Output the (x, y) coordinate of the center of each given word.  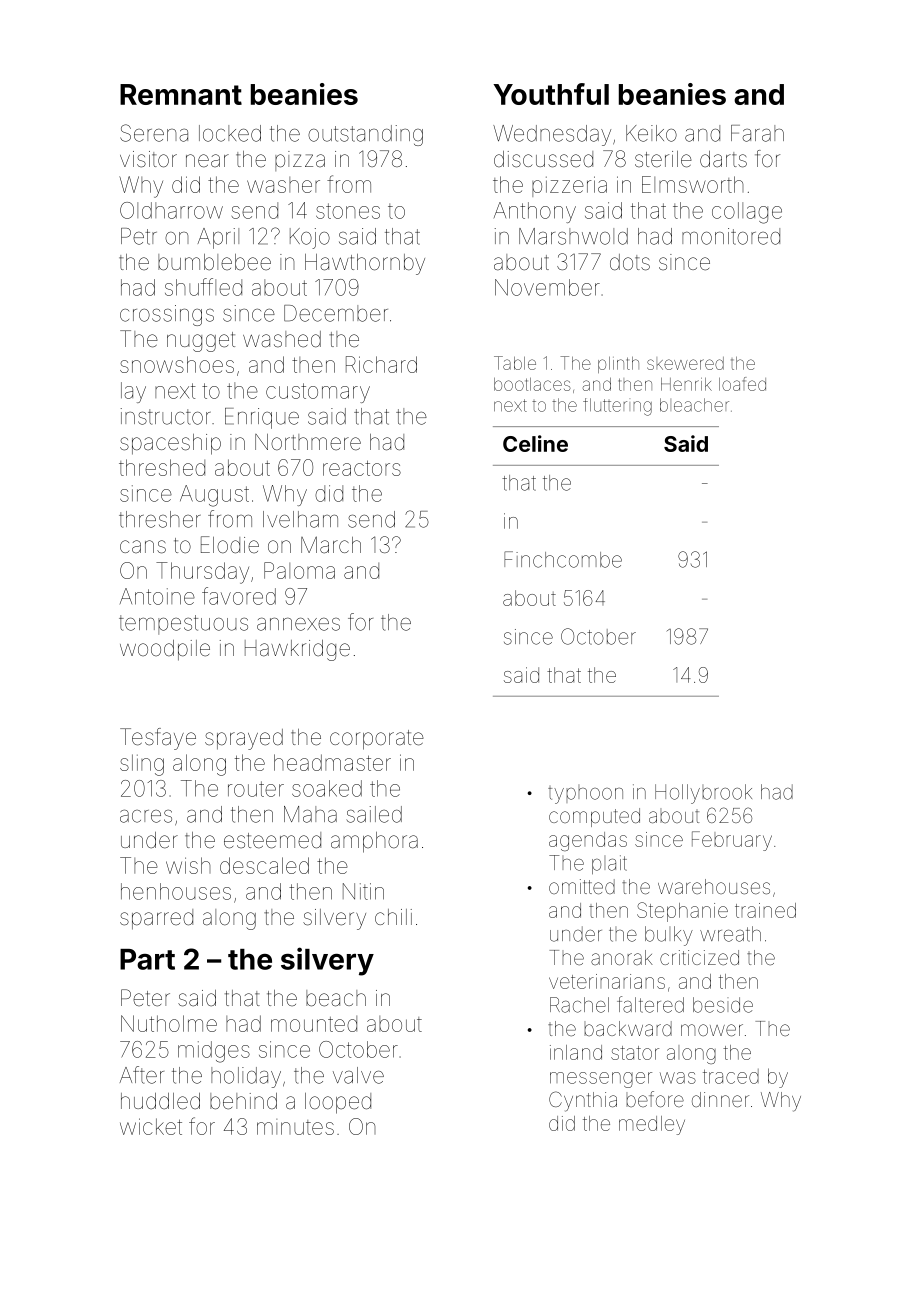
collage (747, 213)
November (547, 287)
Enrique (262, 418)
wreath (730, 934)
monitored (731, 236)
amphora (374, 842)
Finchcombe (563, 559)
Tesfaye (158, 739)
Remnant (181, 94)
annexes (298, 624)
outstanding (365, 135)
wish (188, 865)
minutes (295, 1127)
